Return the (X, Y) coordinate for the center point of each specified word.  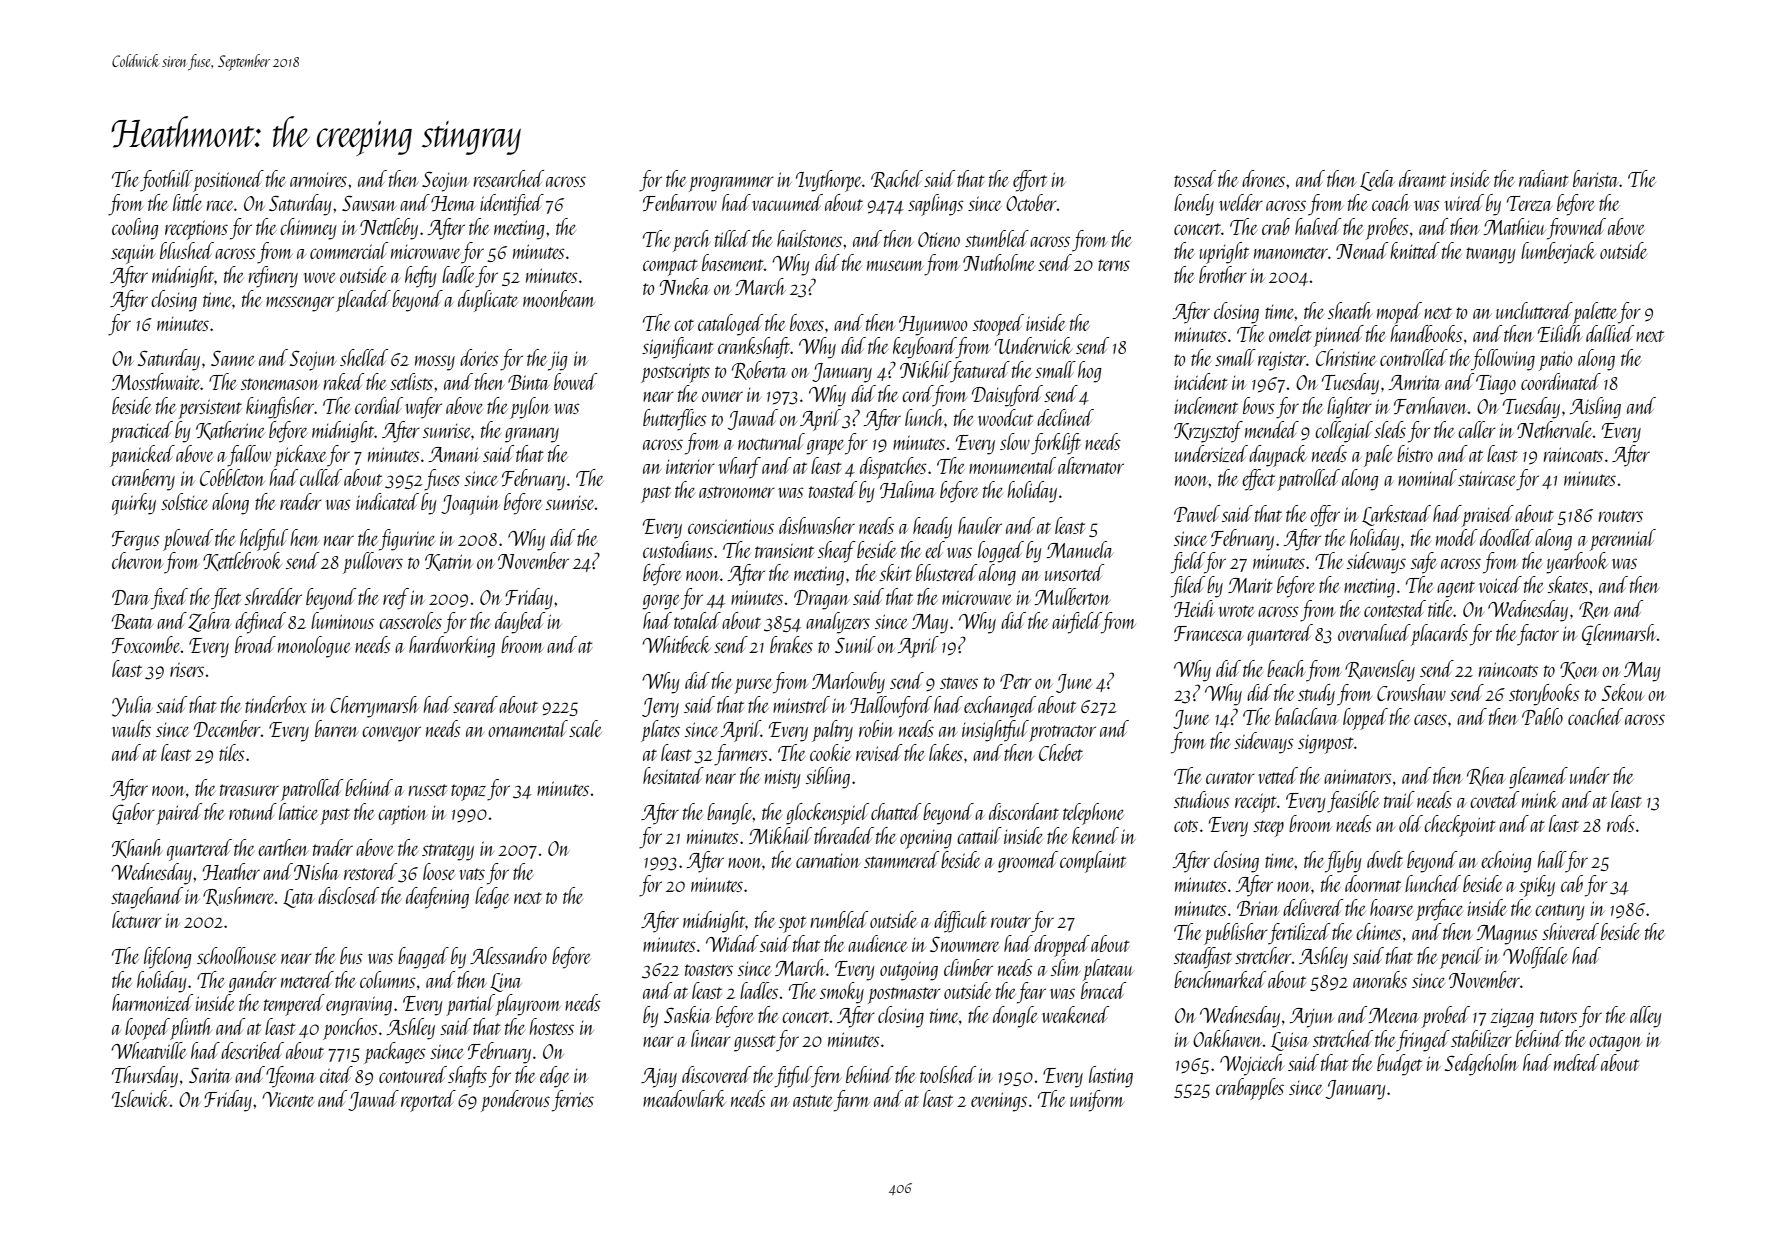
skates (1568, 584)
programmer (731, 184)
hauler (980, 525)
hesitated (673, 775)
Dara (131, 597)
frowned (1576, 229)
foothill (166, 181)
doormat (1373, 883)
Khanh (137, 848)
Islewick (141, 1098)
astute (813, 1101)
